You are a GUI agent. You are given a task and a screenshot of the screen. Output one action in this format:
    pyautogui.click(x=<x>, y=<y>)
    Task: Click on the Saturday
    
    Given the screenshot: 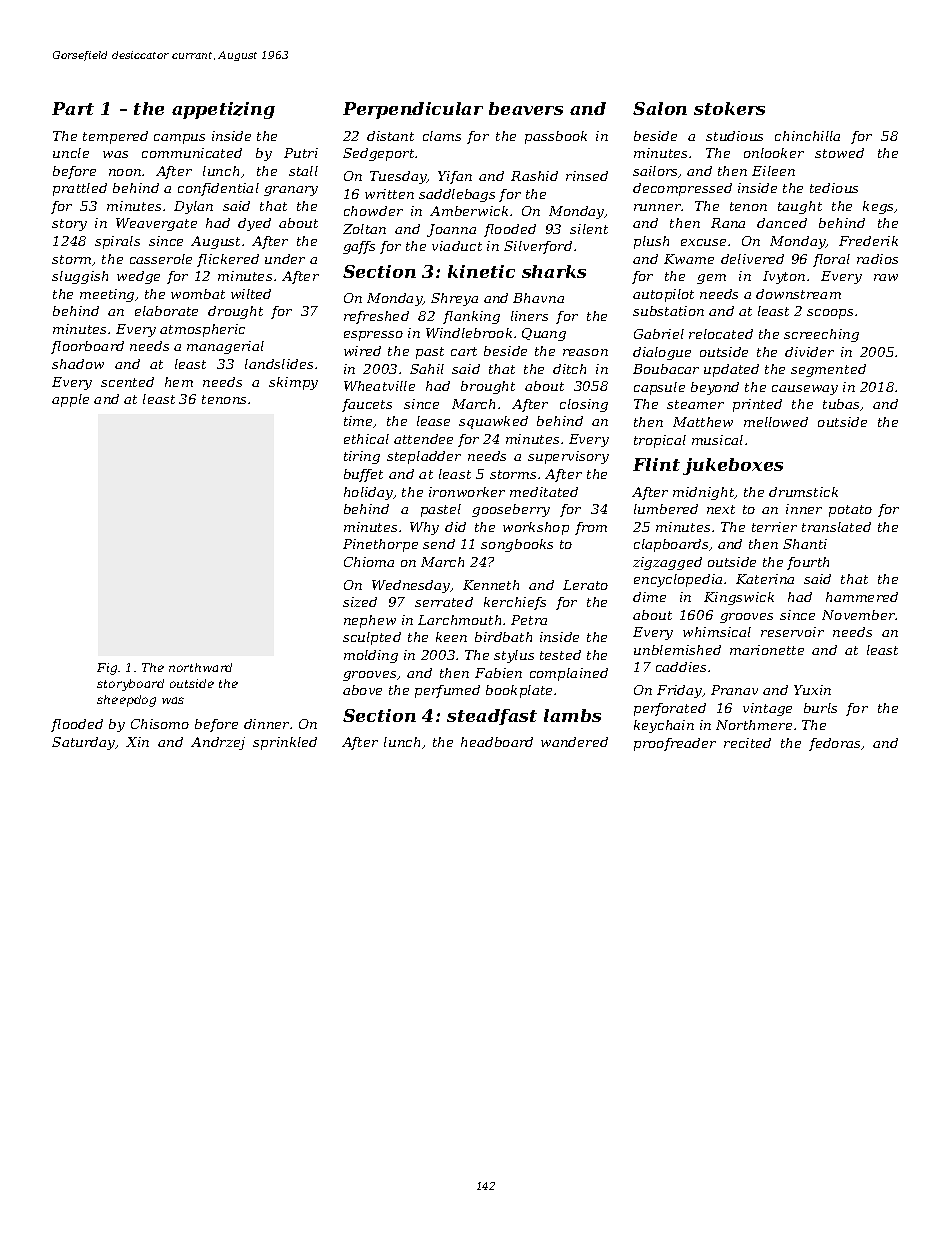 What is the action you would take?
    pyautogui.click(x=84, y=743)
